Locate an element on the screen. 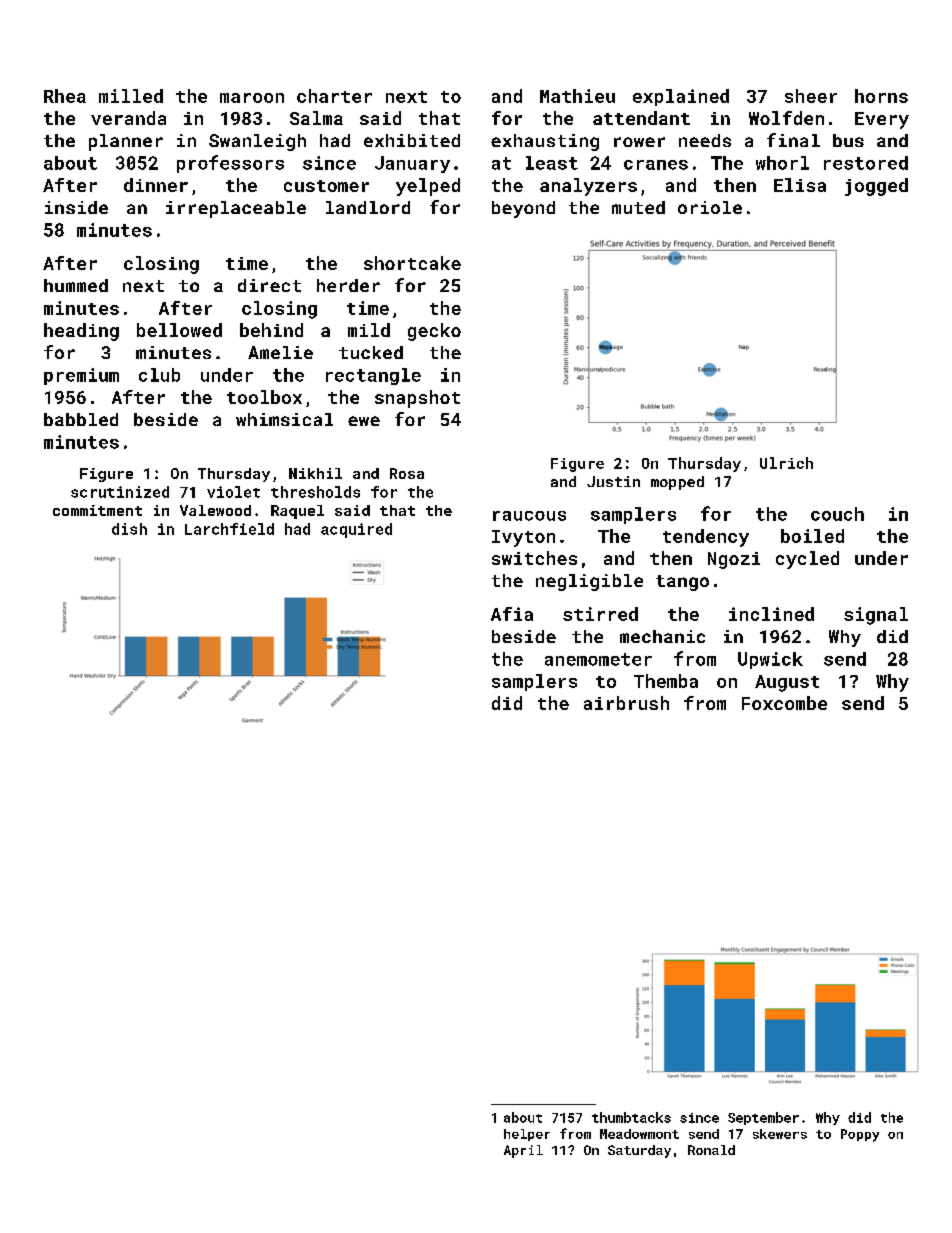 The width and height of the screenshot is (952, 1233). Mathieu is located at coordinates (577, 96).
